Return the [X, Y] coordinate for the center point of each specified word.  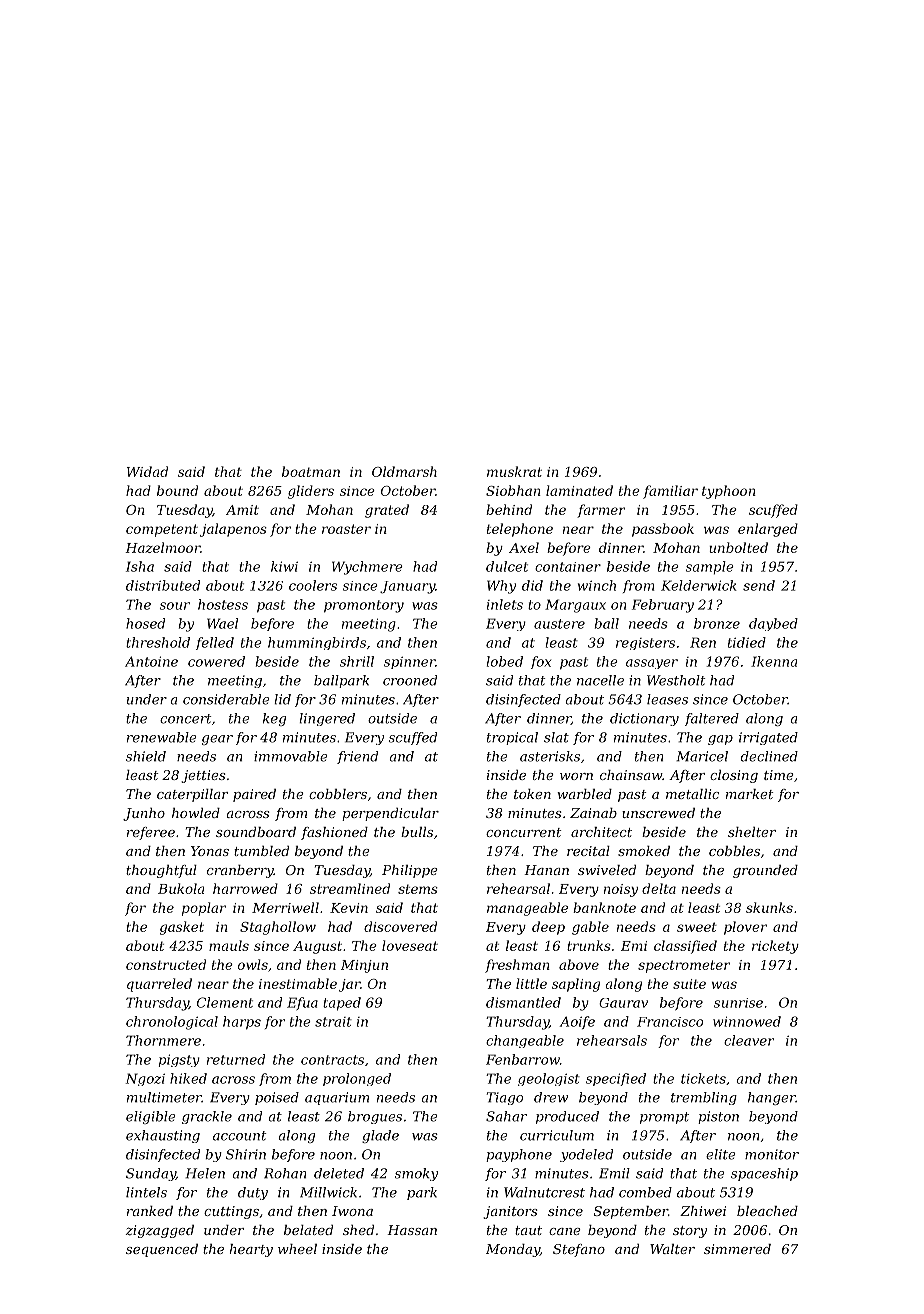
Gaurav [623, 1003]
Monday [513, 1250]
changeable [525, 1041]
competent [162, 530]
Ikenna [774, 661]
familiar [670, 492]
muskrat [514, 471]
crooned [410, 680]
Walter [672, 1249]
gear [217, 740]
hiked [188, 1078]
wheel [297, 1249]
